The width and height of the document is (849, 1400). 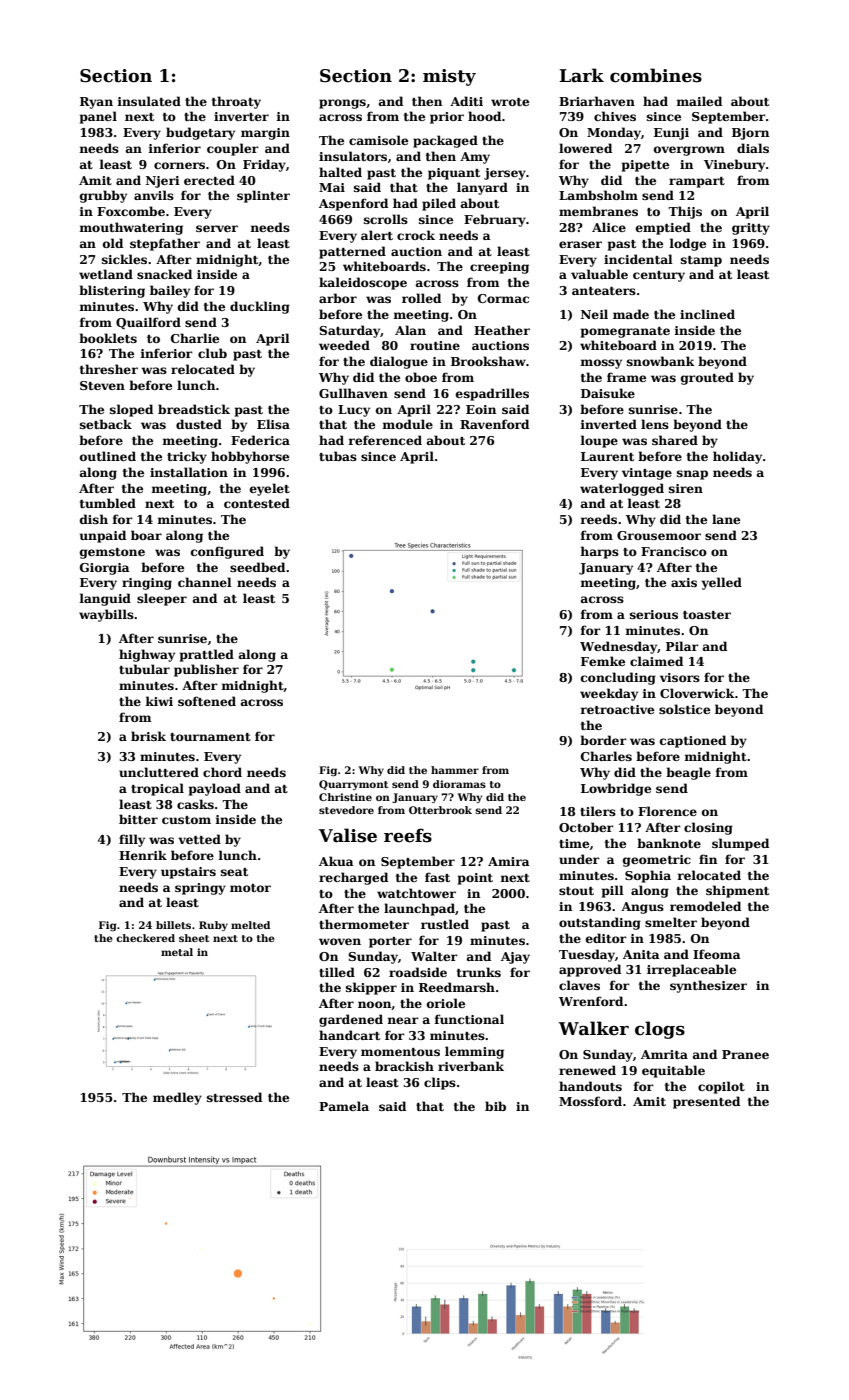 I want to click on combines, so click(x=656, y=75).
